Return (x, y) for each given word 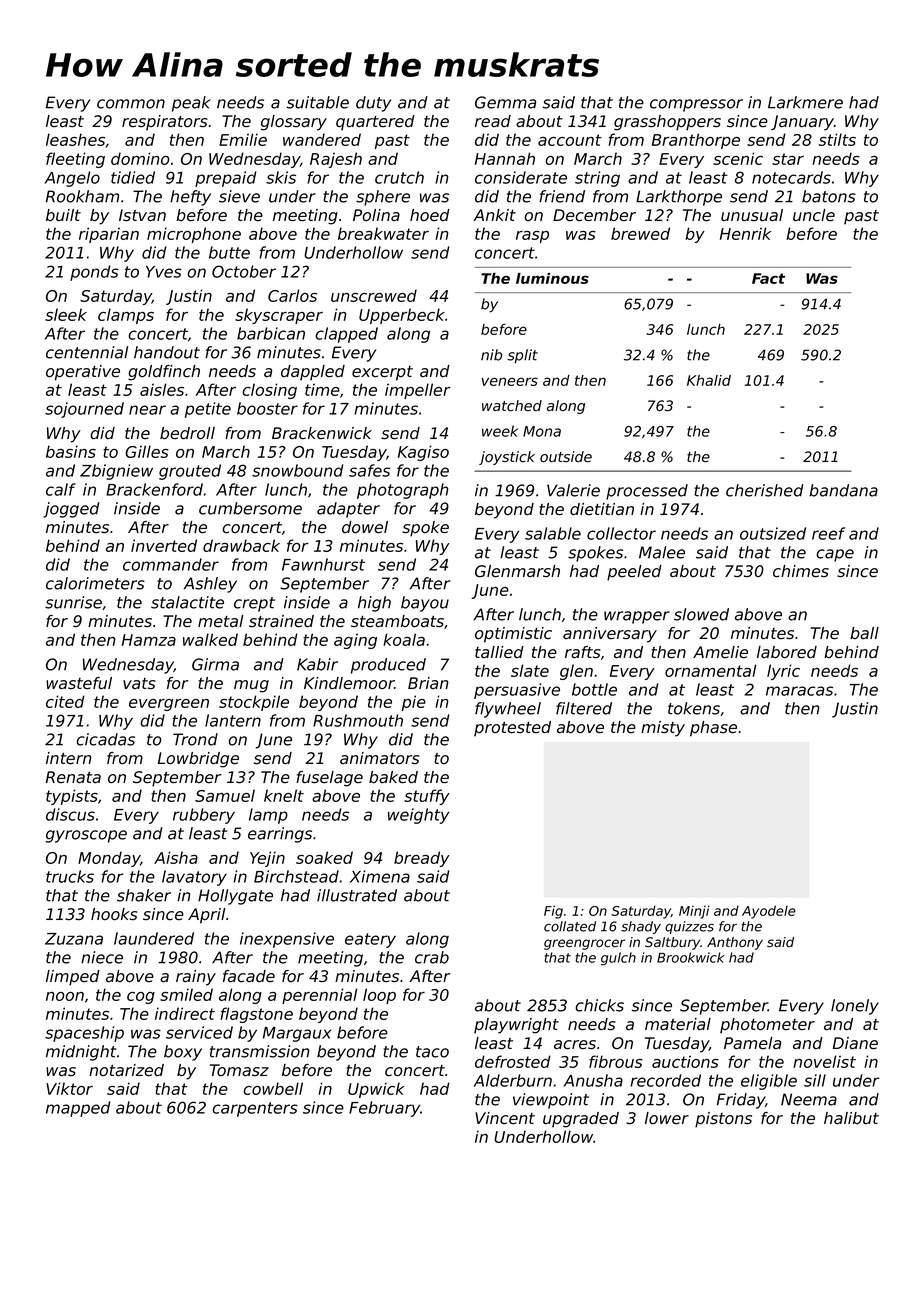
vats (139, 684)
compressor (696, 105)
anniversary (610, 635)
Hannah (505, 158)
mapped (78, 1109)
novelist (824, 1061)
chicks (600, 1005)
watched (512, 405)
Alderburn (513, 1080)
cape (835, 555)
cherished (765, 490)
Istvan (142, 215)
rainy (196, 978)
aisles (162, 389)
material (678, 1024)
